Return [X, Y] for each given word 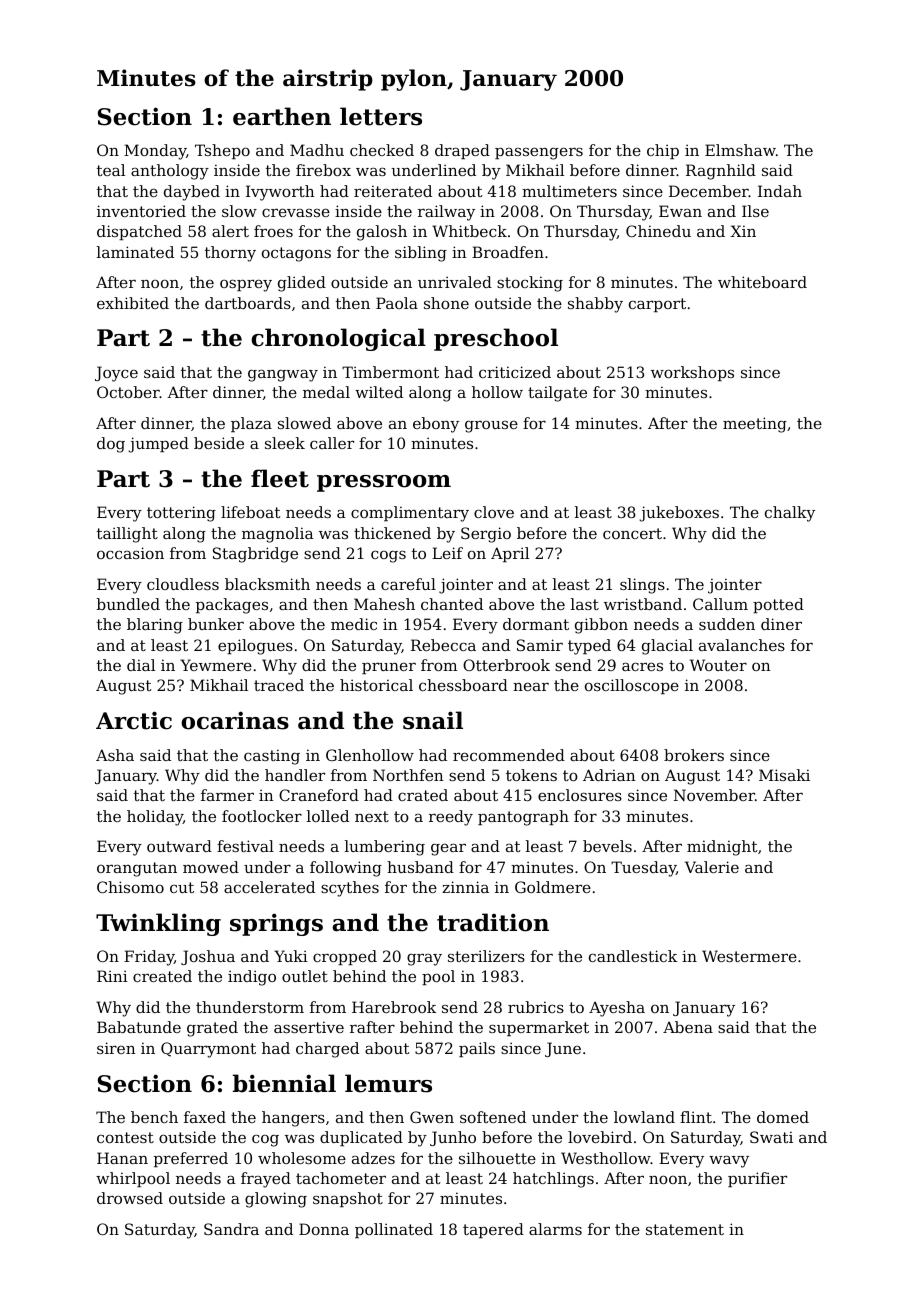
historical [376, 685]
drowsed [130, 1198]
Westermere [749, 956]
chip [663, 151]
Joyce [116, 374]
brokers [694, 755]
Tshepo [222, 151]
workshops [692, 373]
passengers [539, 153]
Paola [397, 303]
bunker [216, 624]
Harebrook [394, 1007]
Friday [149, 958]
